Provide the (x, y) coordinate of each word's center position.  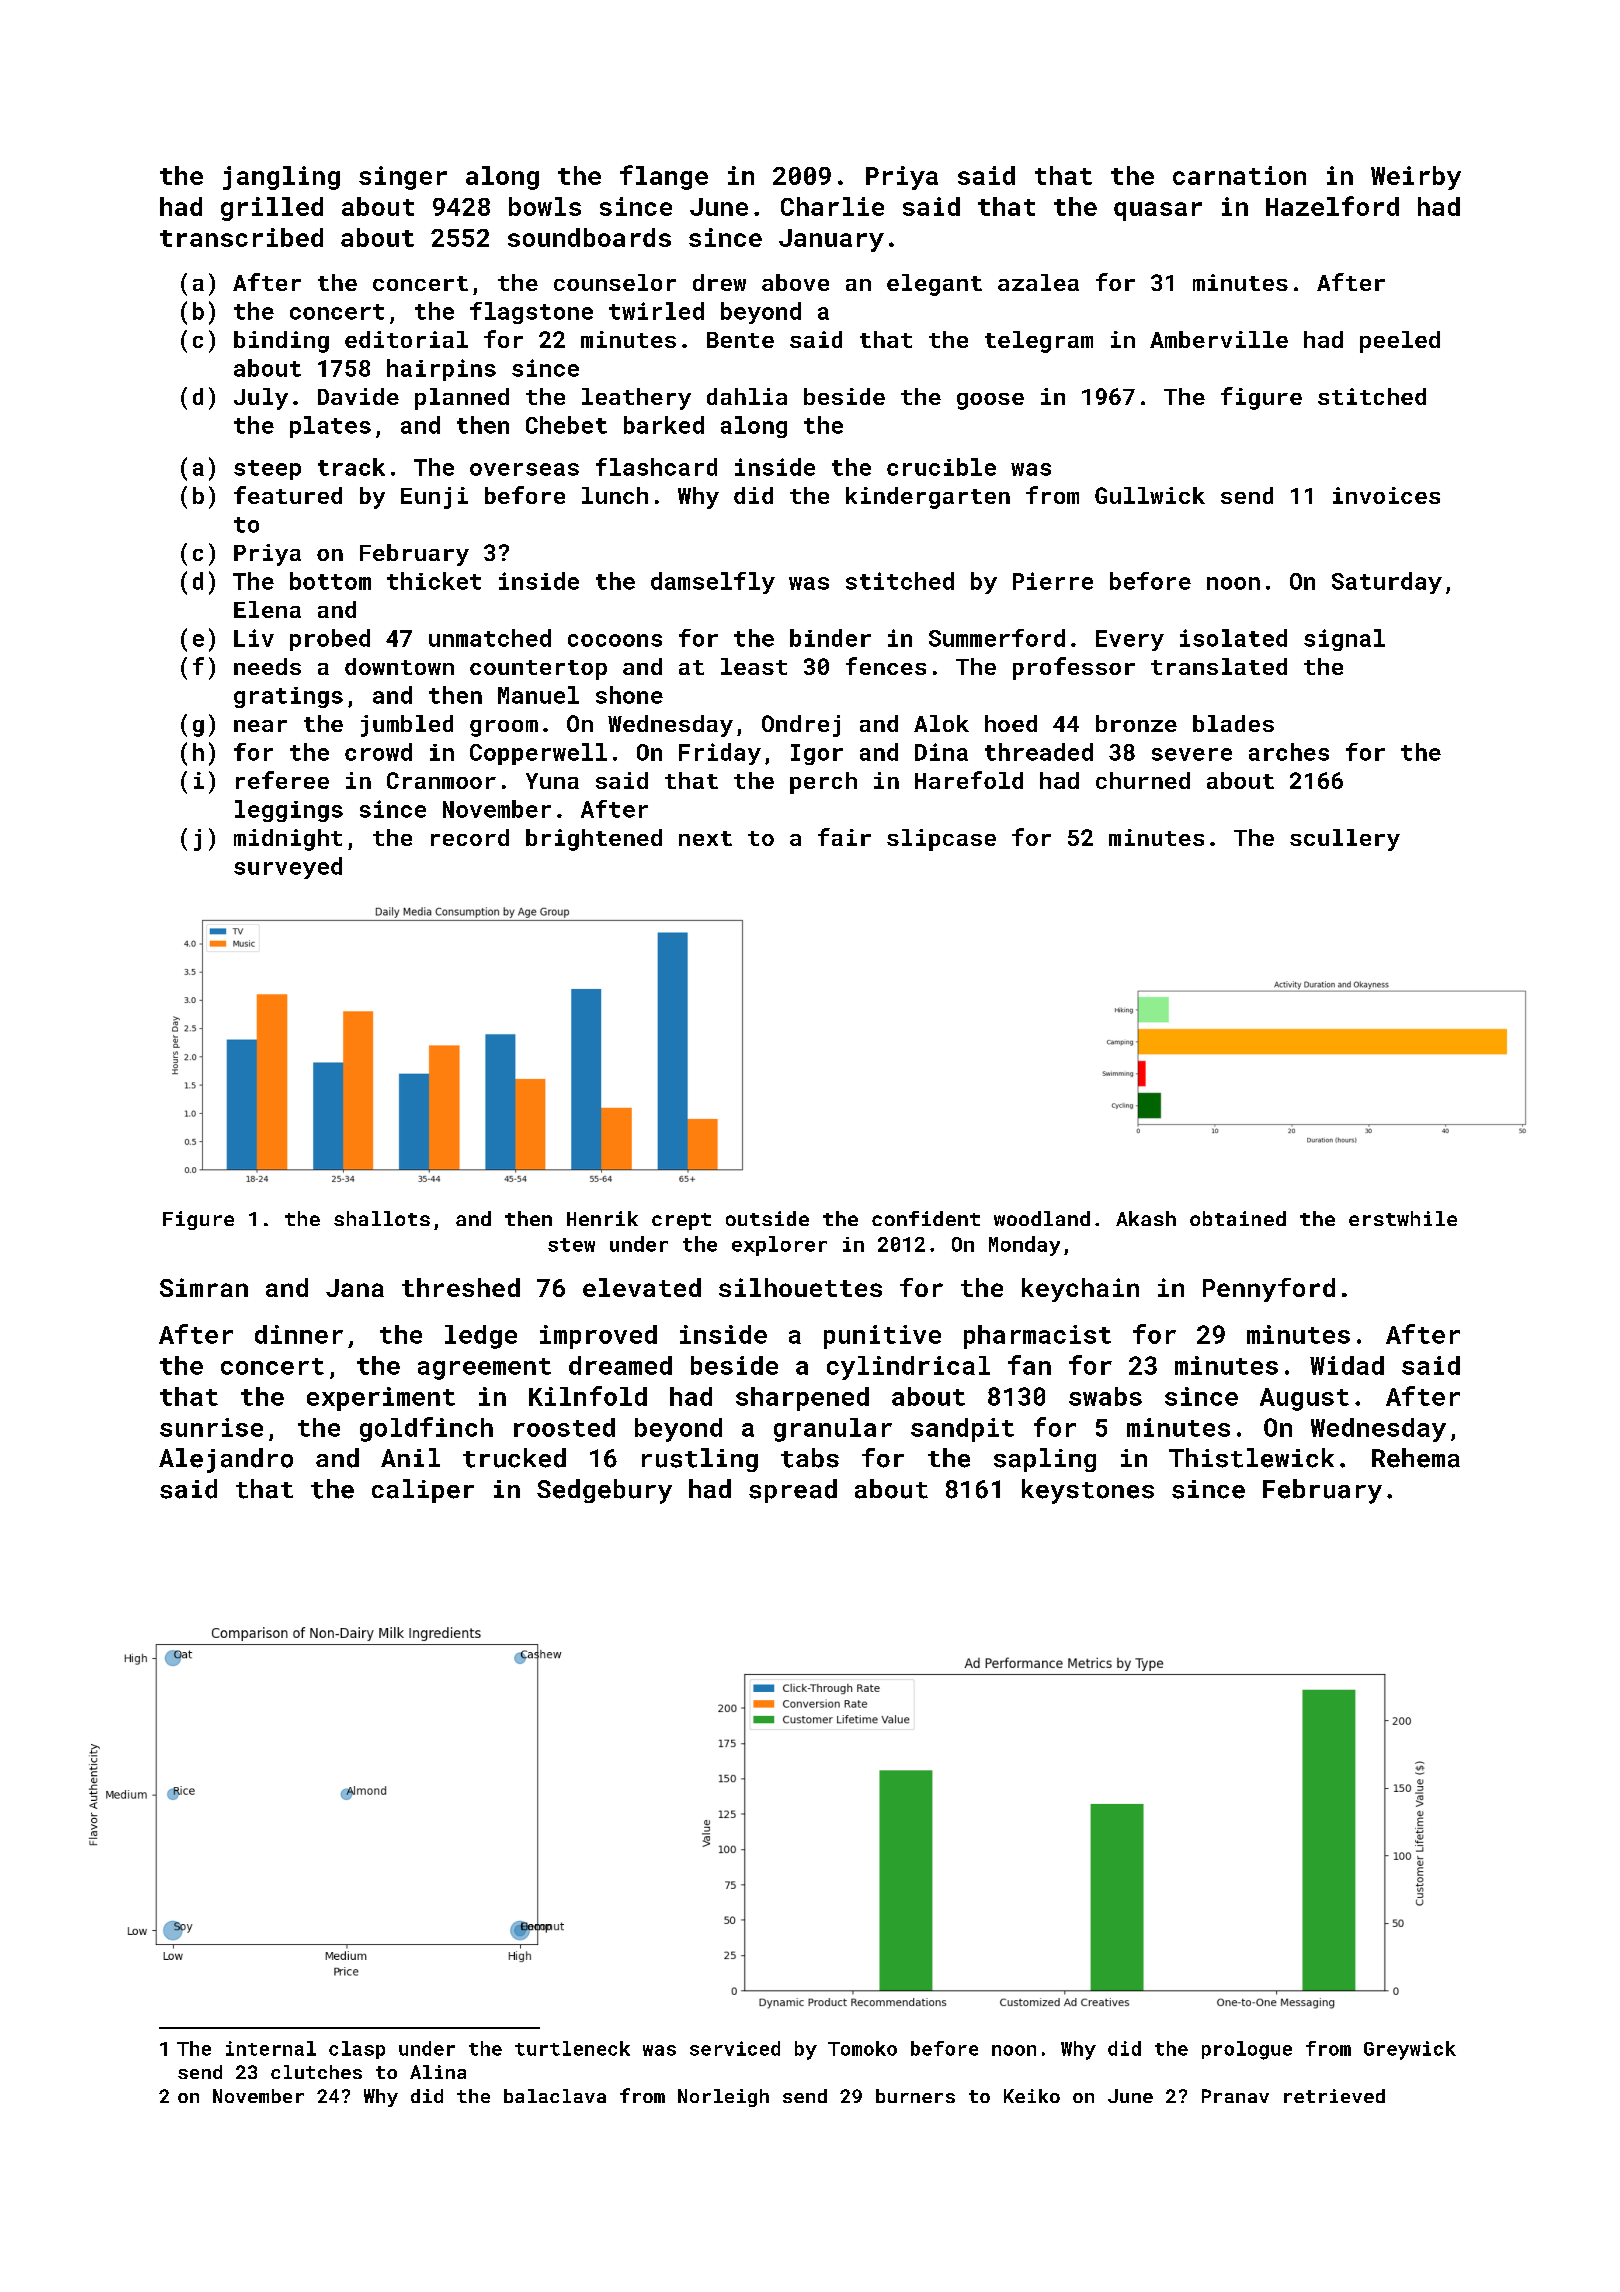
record (470, 837)
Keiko (1032, 2096)
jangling (281, 178)
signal (1344, 640)
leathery (636, 399)
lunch (615, 495)
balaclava (555, 2096)
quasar (1158, 211)
